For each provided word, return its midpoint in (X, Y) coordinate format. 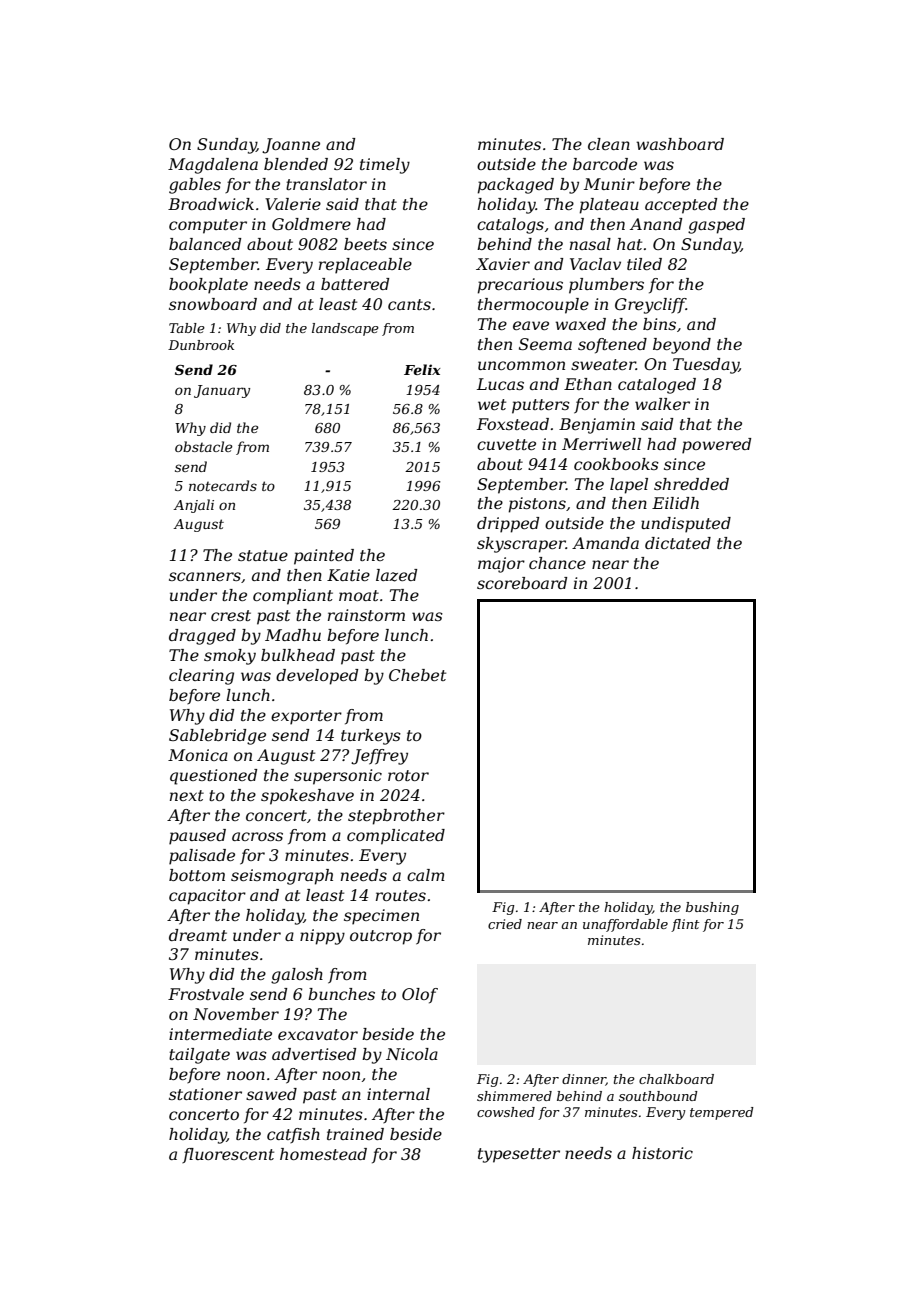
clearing (201, 677)
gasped (716, 226)
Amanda (605, 543)
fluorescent (228, 1155)
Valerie (293, 204)
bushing (712, 908)
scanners (205, 576)
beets (365, 244)
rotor (408, 775)
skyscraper (521, 545)
